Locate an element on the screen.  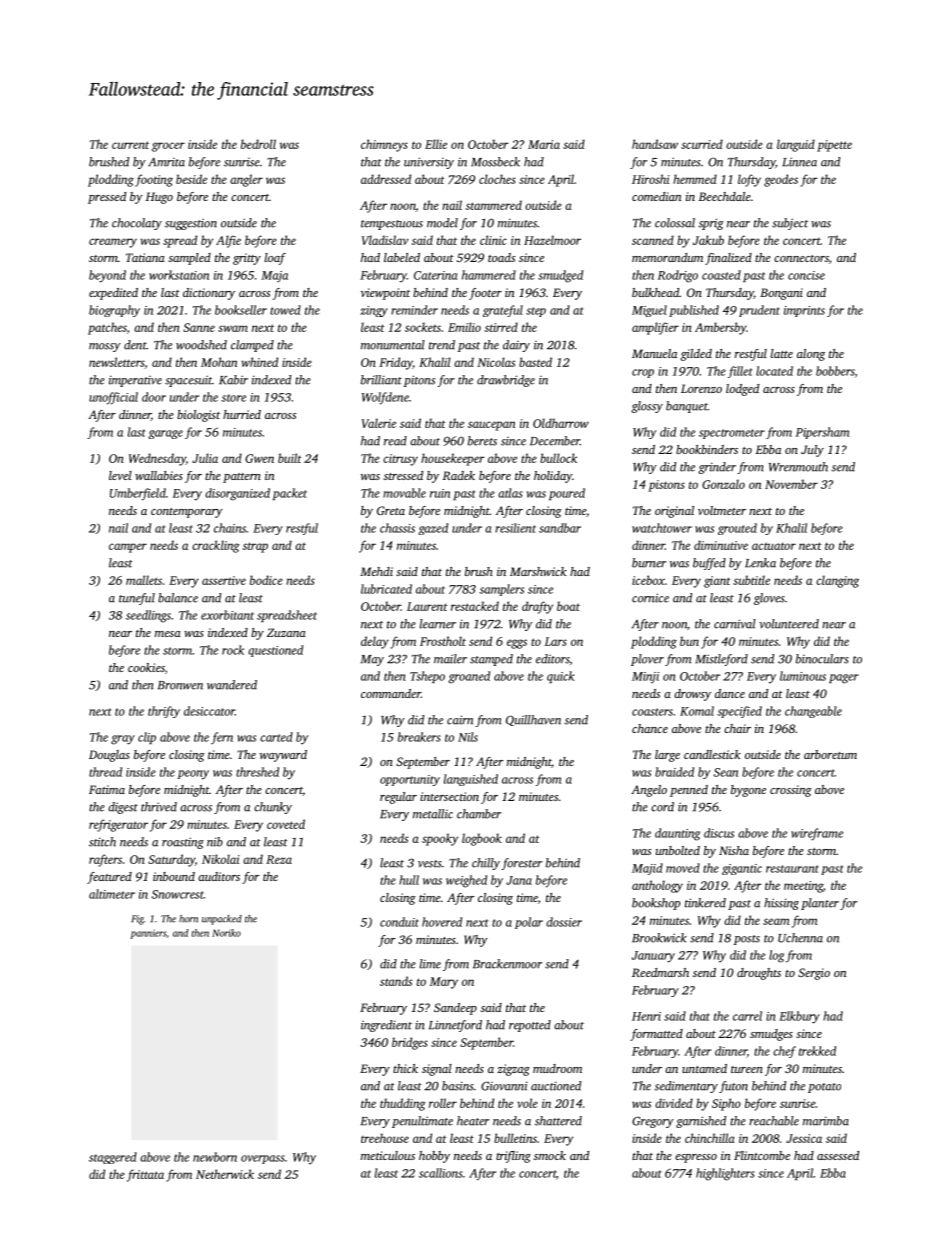
scurried is located at coordinates (702, 144).
